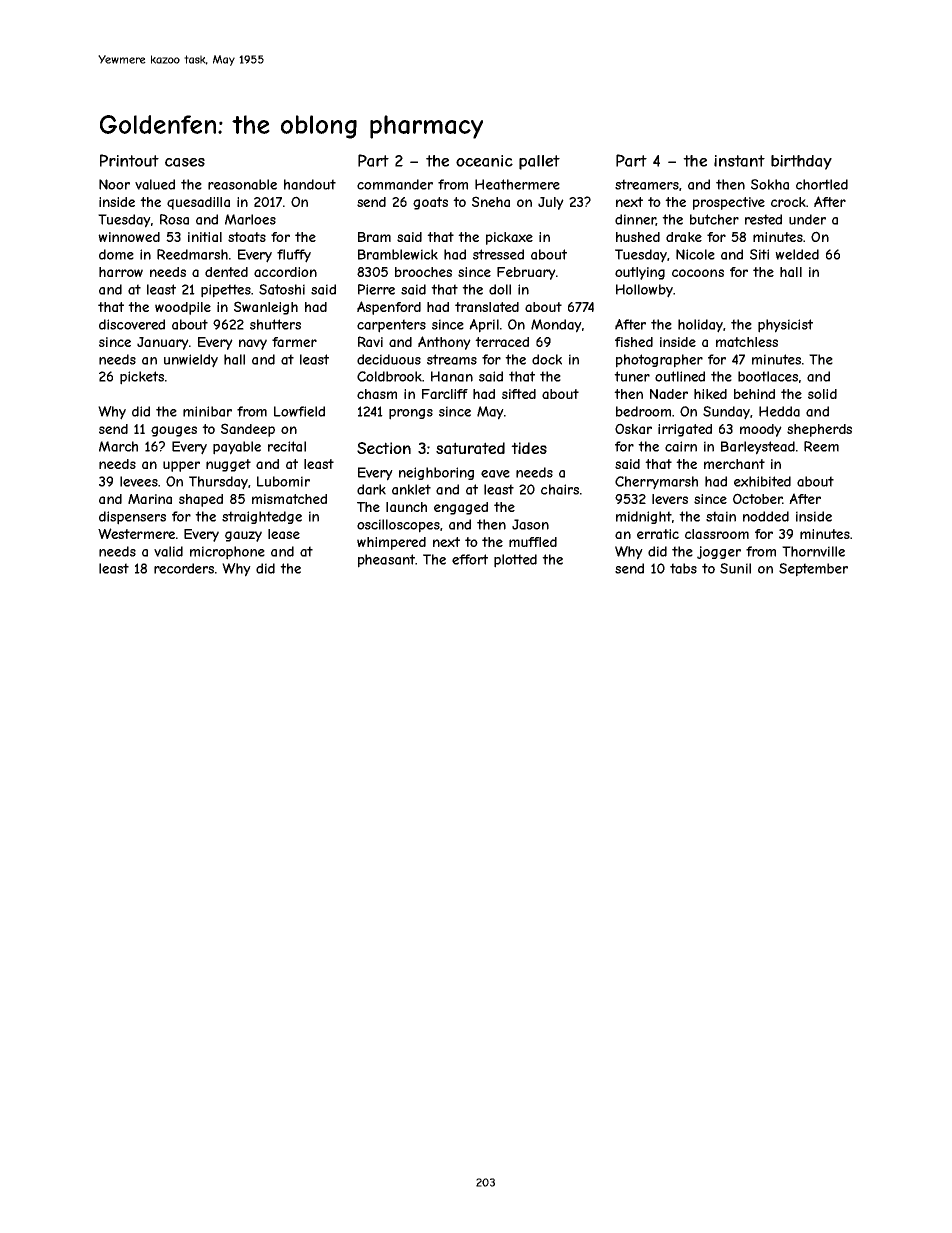  Describe the element at coordinates (761, 430) in the screenshot. I see `moody` at that location.
